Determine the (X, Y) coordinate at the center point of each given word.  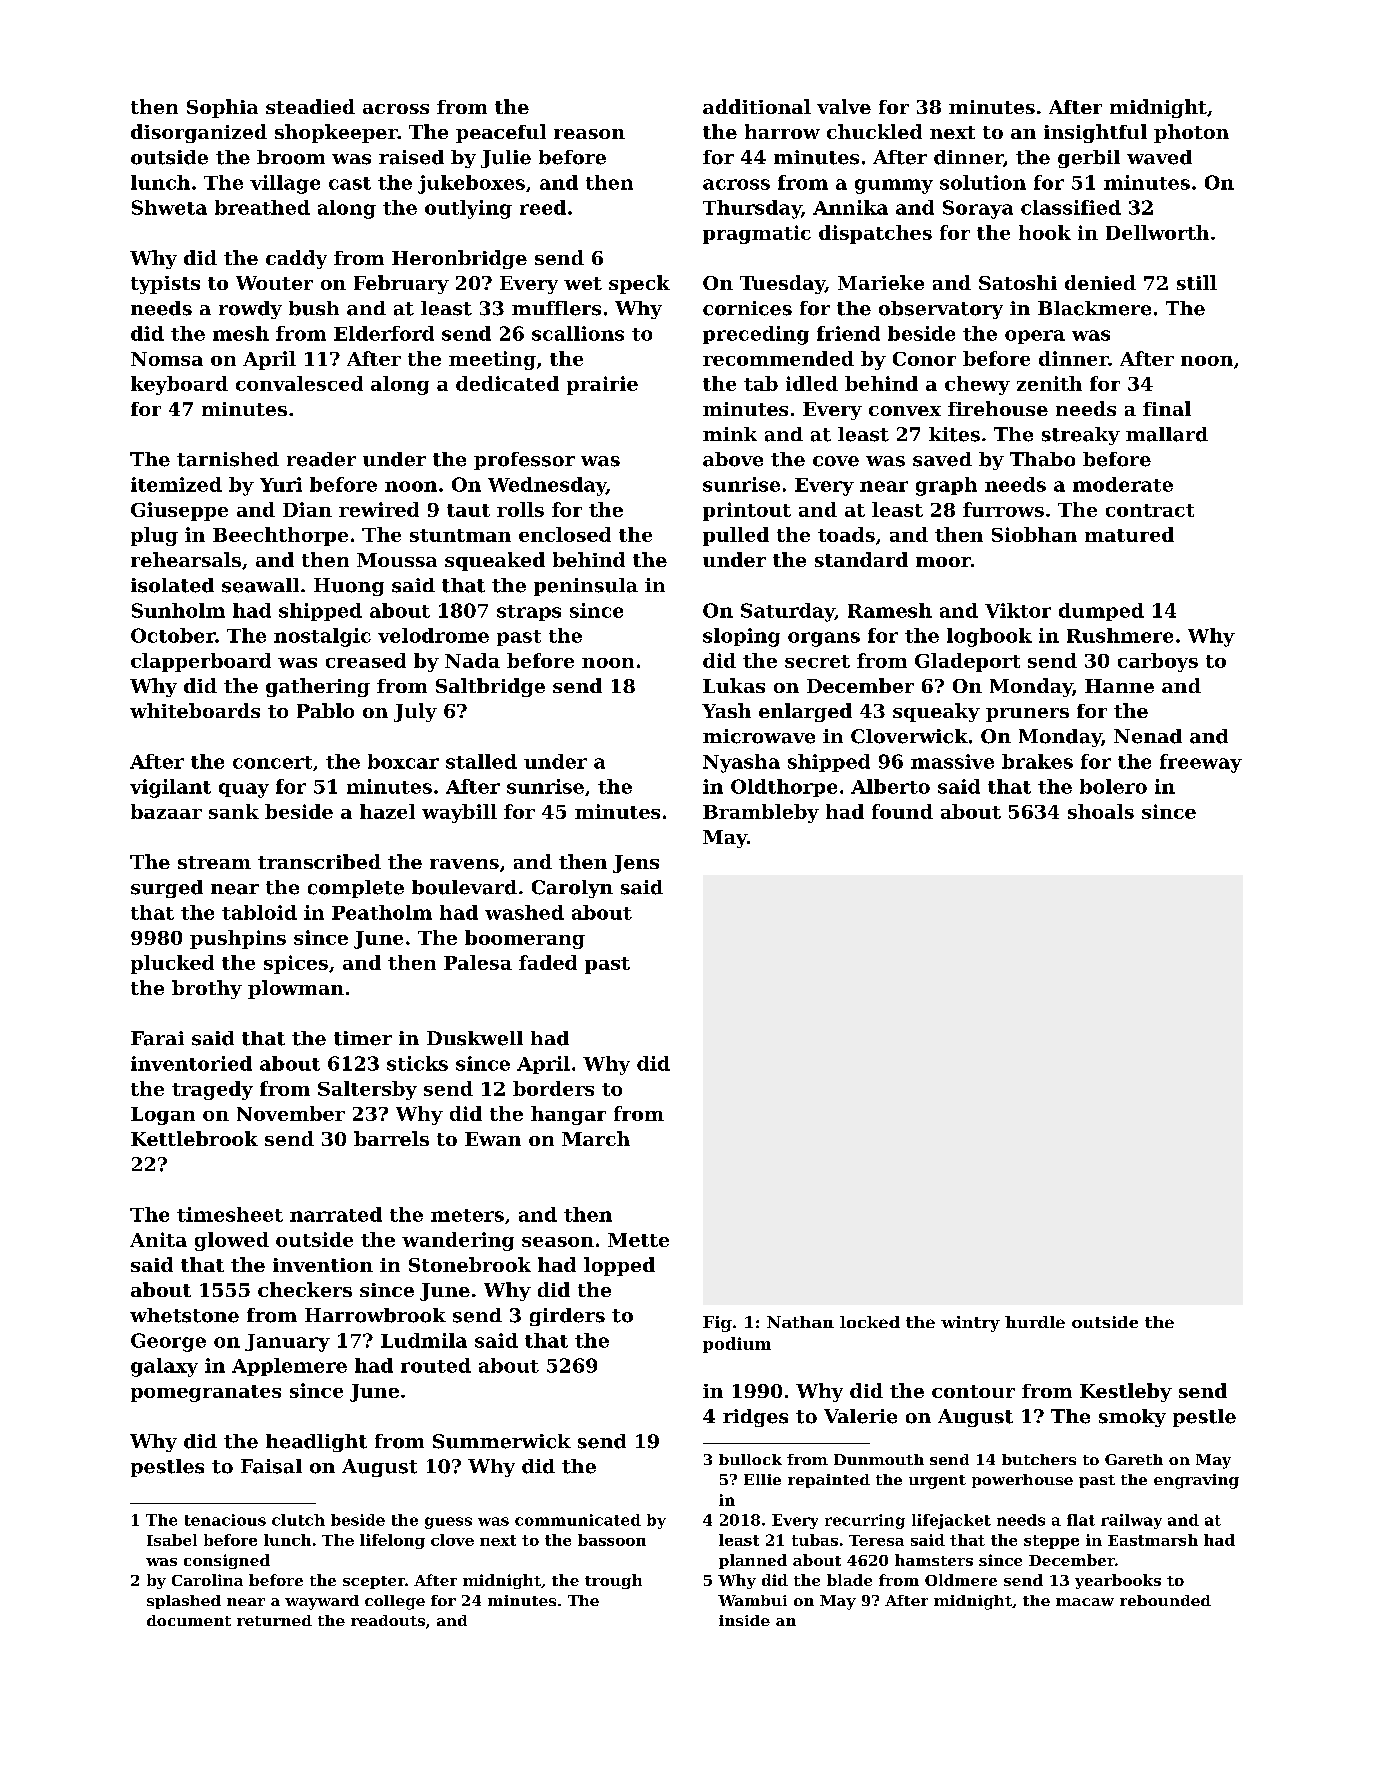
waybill (459, 813)
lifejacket (951, 1521)
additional (757, 106)
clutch (298, 1520)
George (168, 1342)
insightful (1095, 133)
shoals (1101, 811)
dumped (1101, 612)
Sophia (222, 108)
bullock (750, 1459)
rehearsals (186, 559)
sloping (741, 637)
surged (167, 889)
